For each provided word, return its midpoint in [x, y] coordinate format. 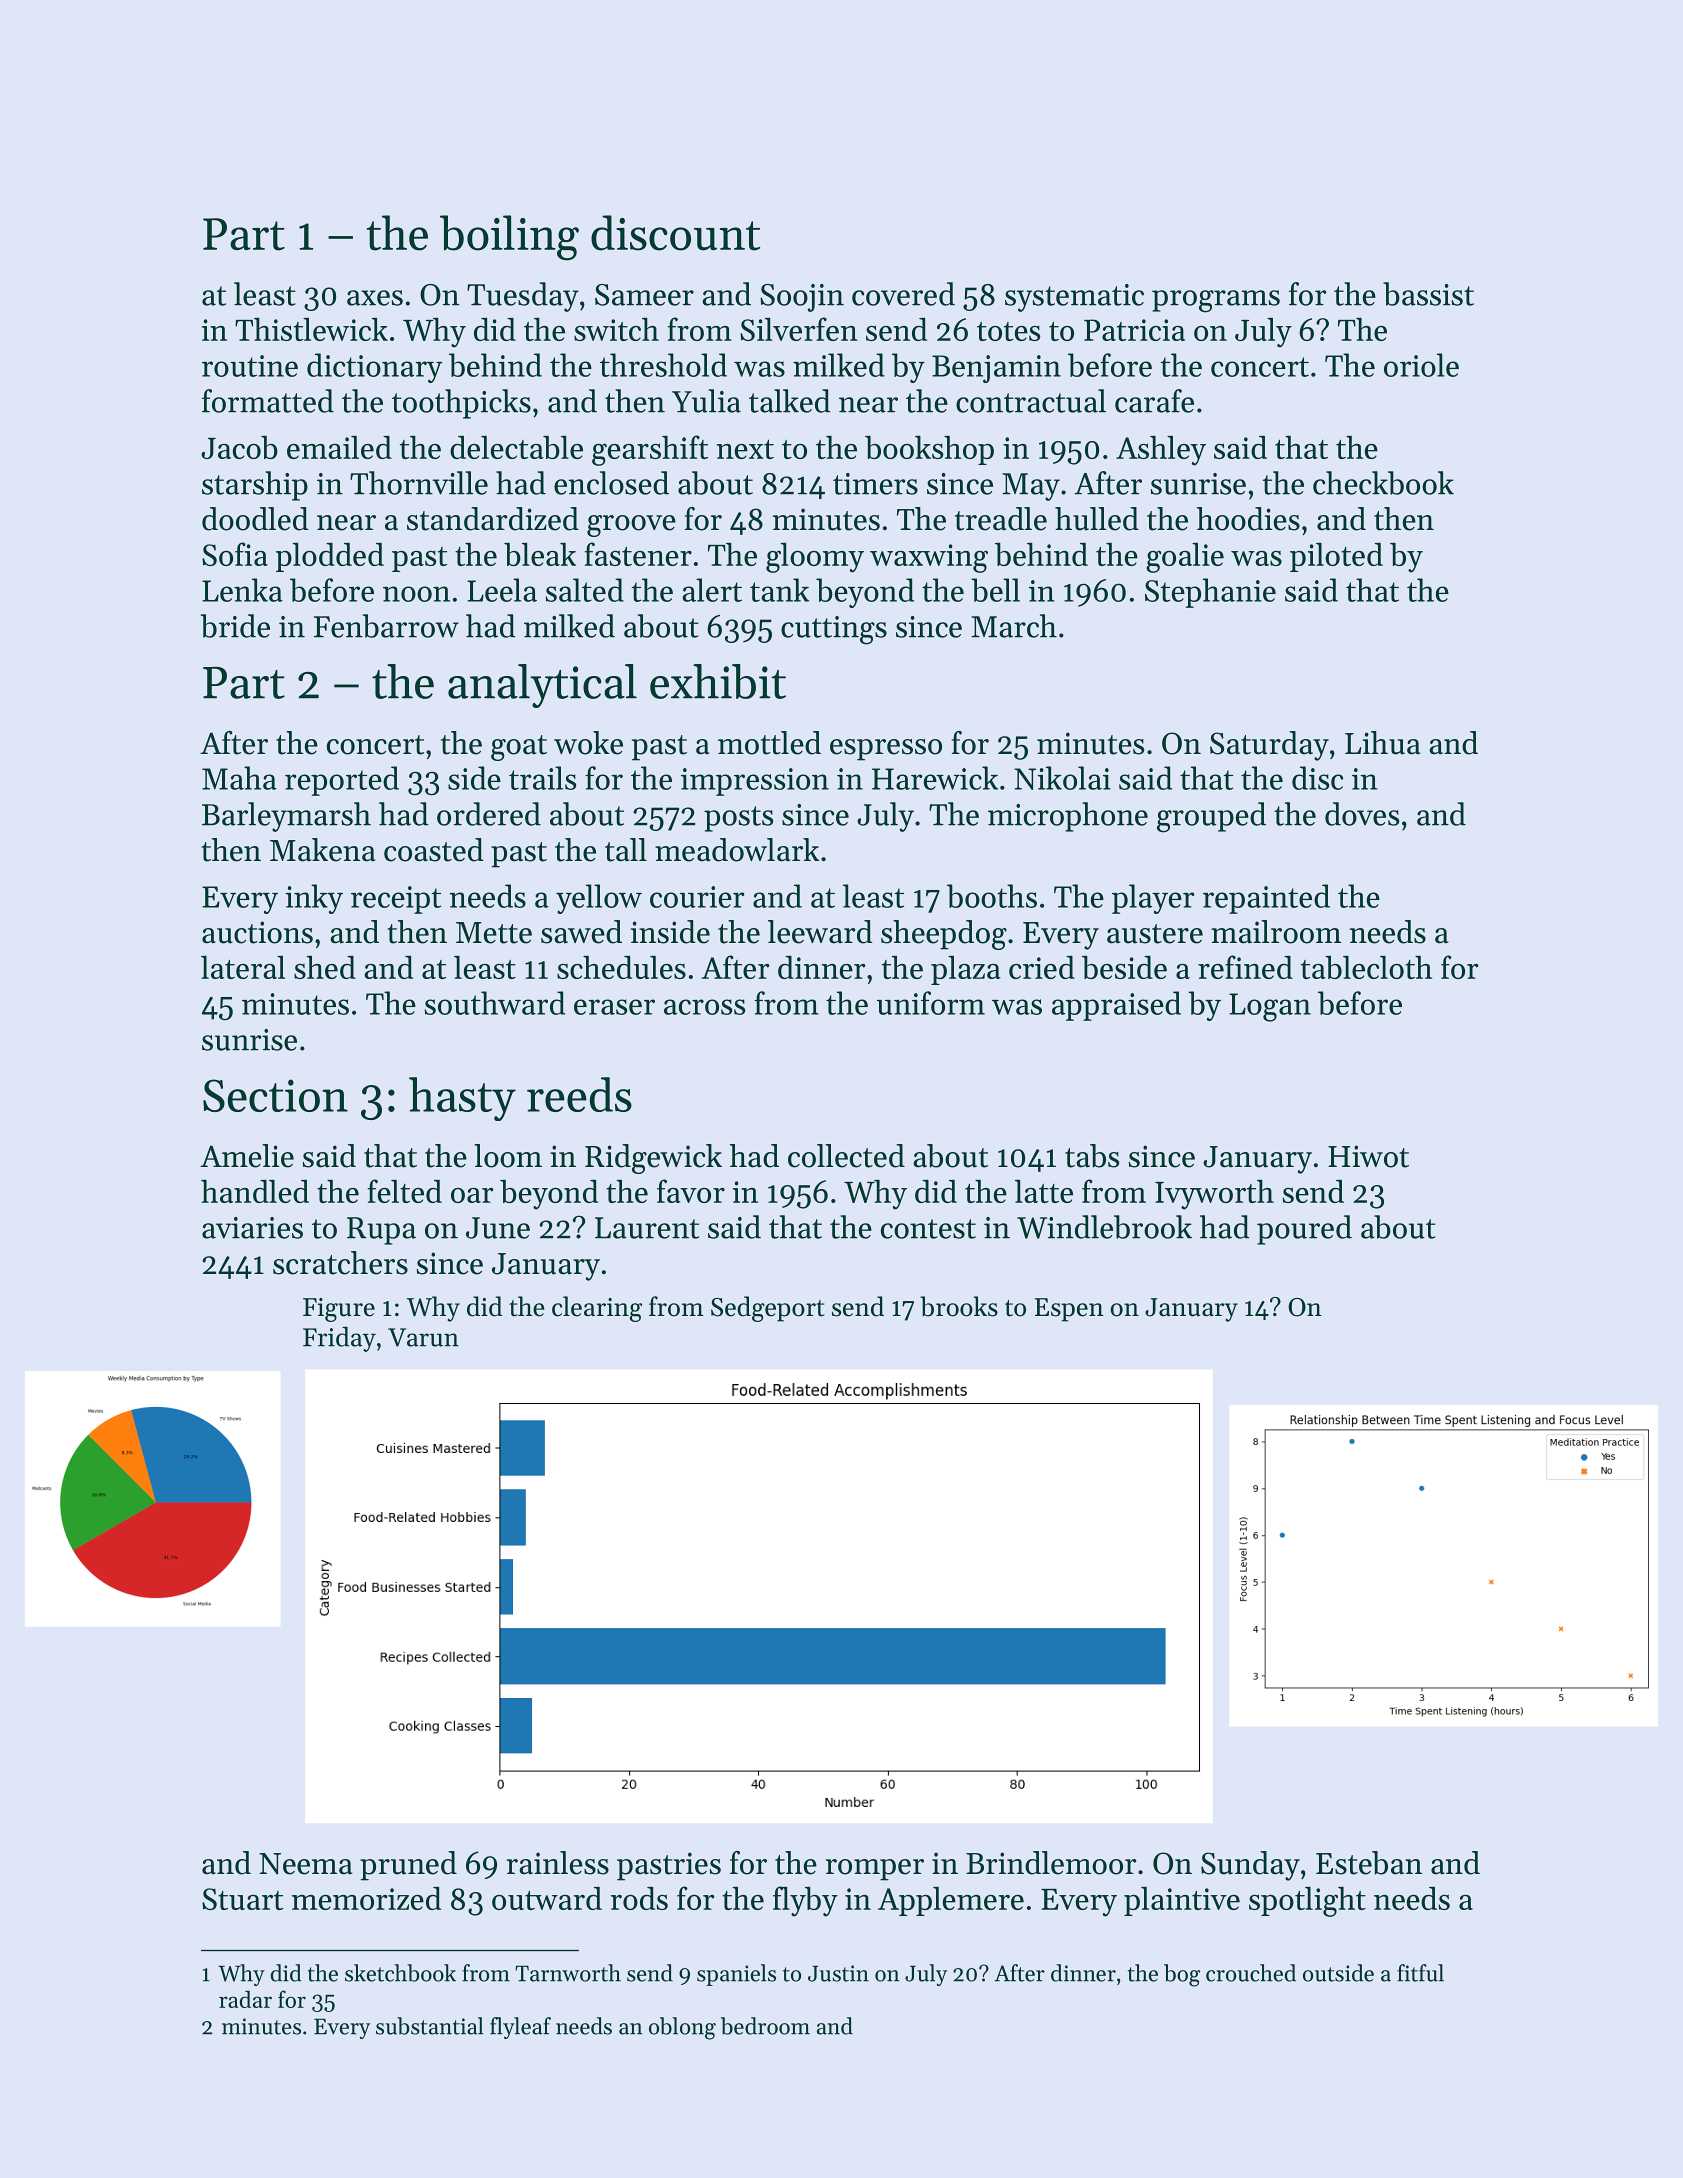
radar [245, 1999]
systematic [1074, 298]
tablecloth [1366, 967]
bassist [1428, 294]
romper [875, 1870]
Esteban [1369, 1863]
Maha [239, 778]
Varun [423, 1337]
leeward [820, 932]
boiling [509, 238]
